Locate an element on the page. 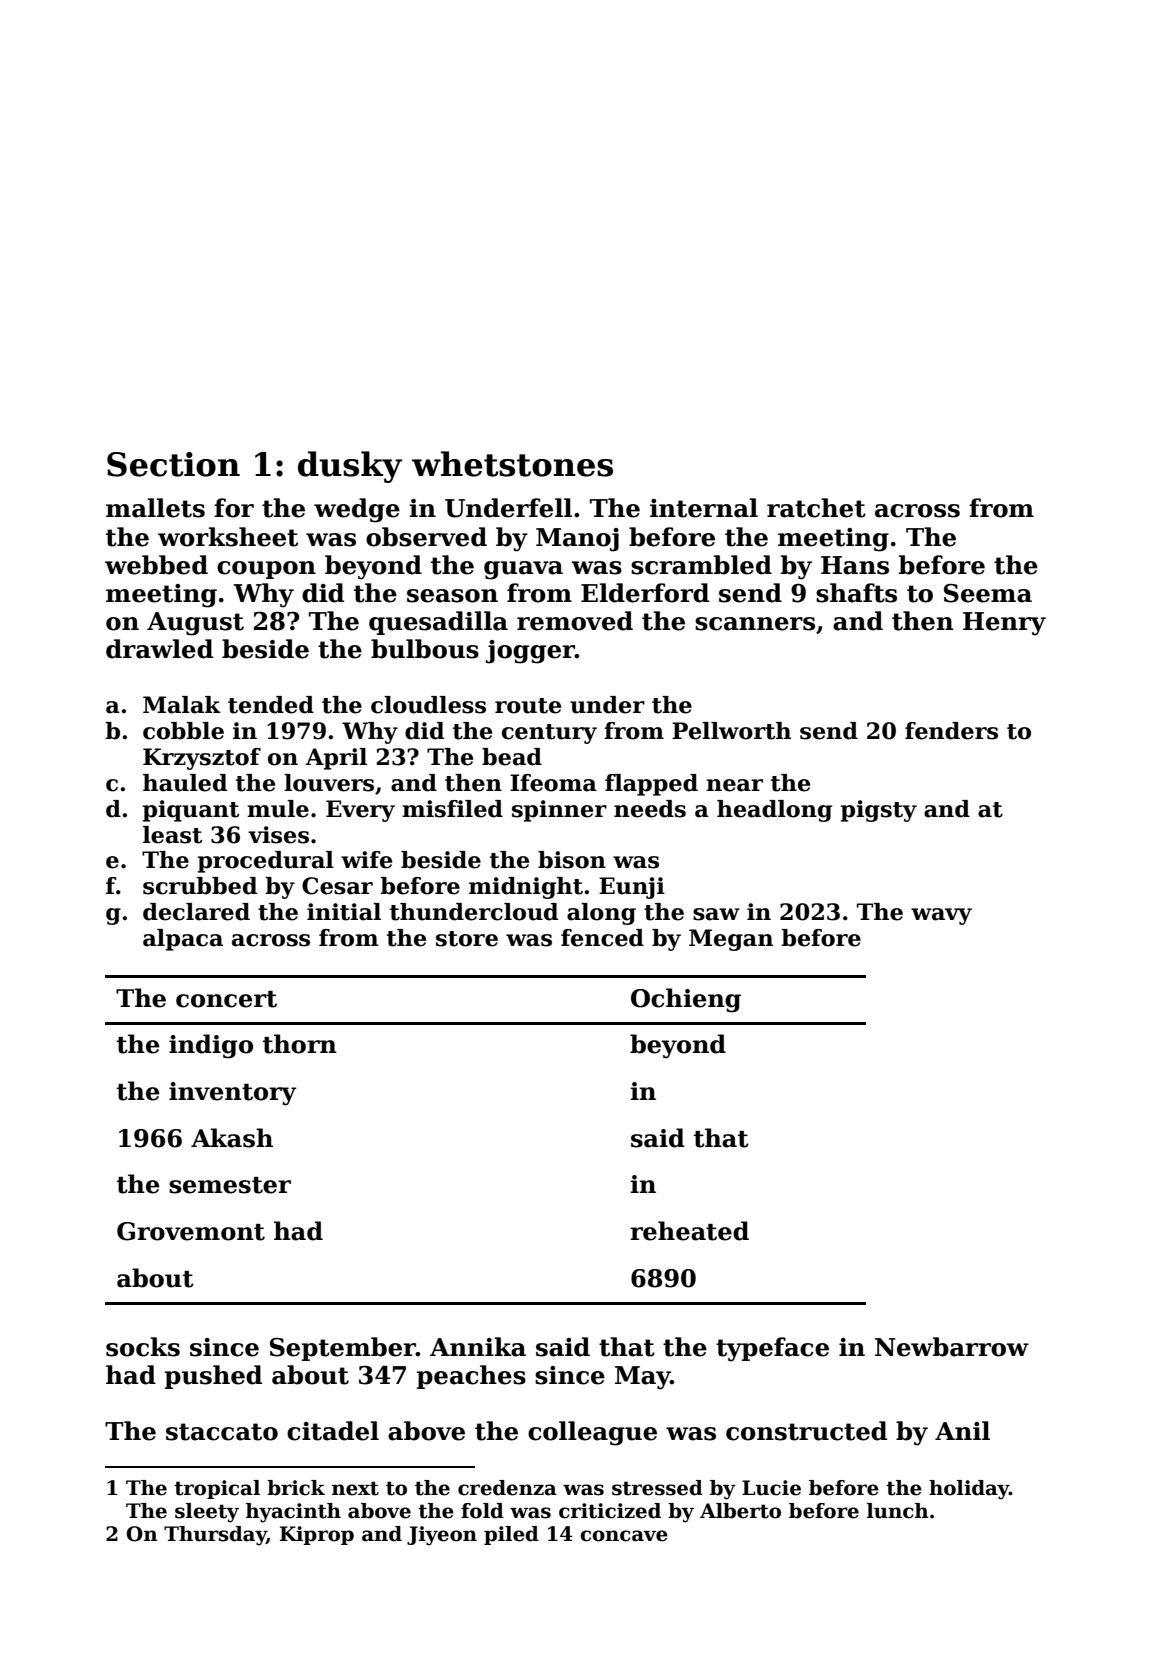 This page has width=1165, height=1654. Manoj is located at coordinates (577, 540).
